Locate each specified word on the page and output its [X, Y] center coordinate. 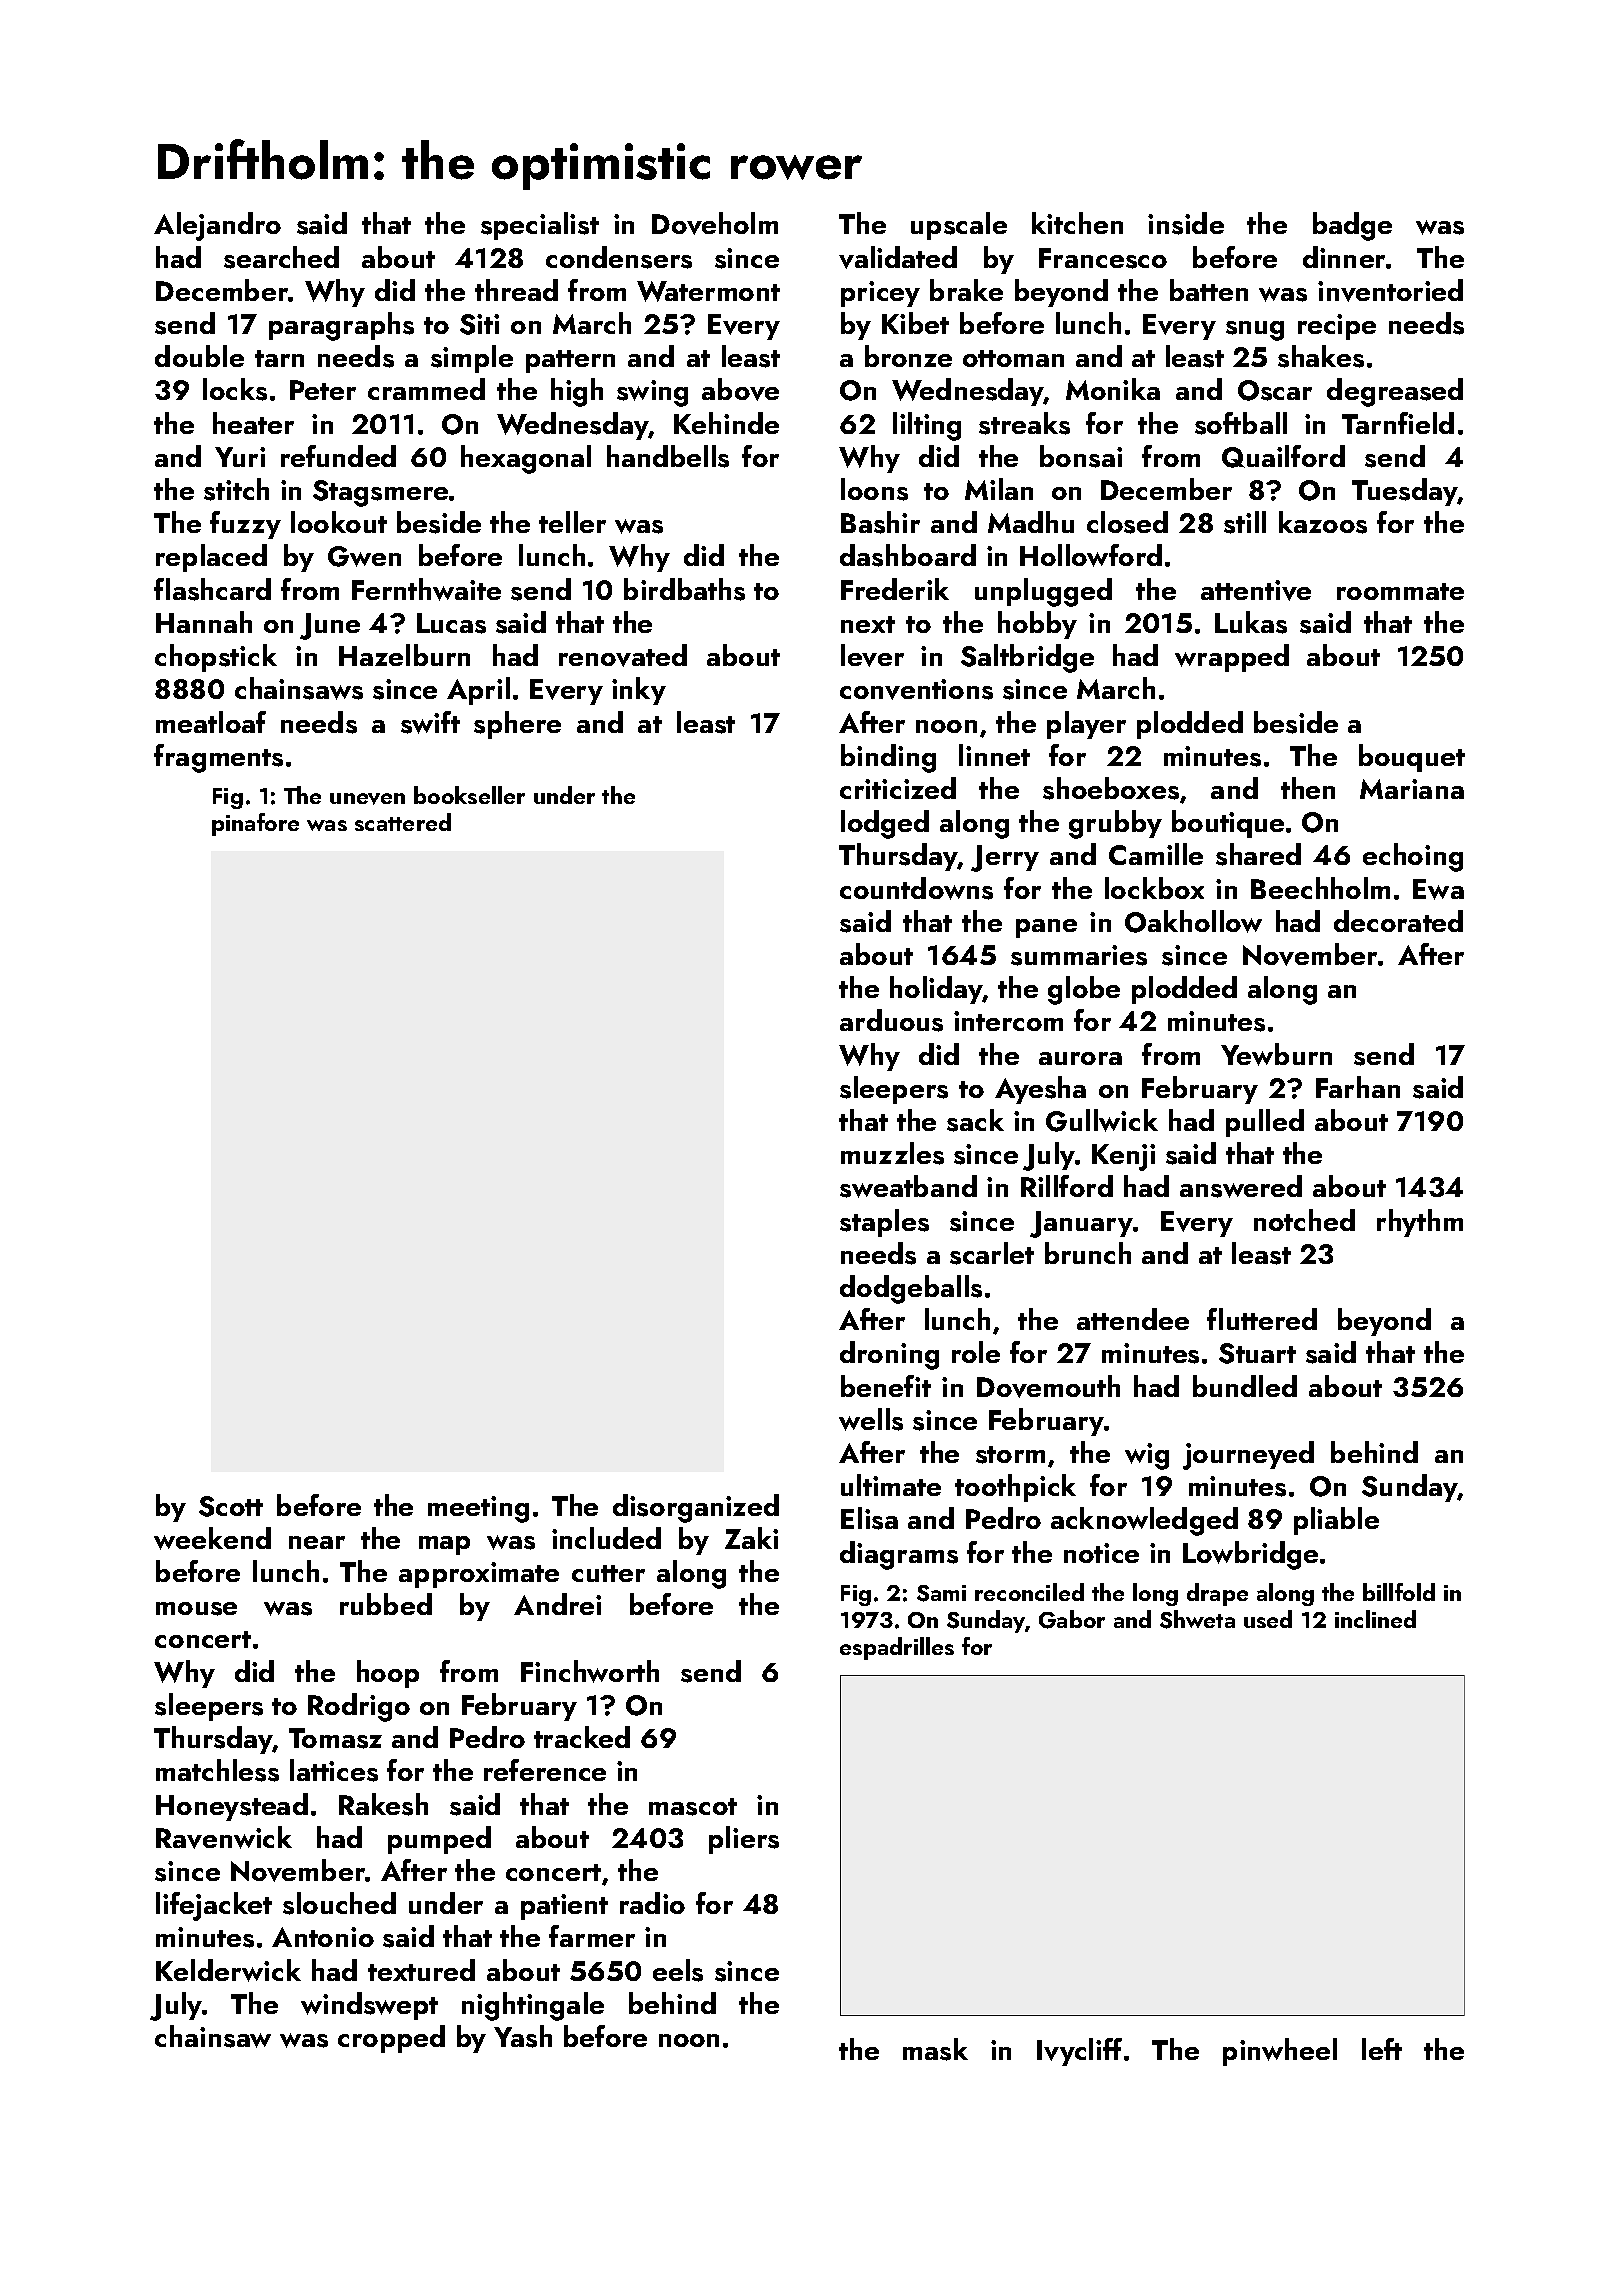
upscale [959, 226]
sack [975, 1120]
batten [1209, 290]
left [1382, 2049]
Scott [231, 1506]
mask [935, 2049]
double [199, 356]
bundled [1245, 1386]
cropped [391, 2039]
